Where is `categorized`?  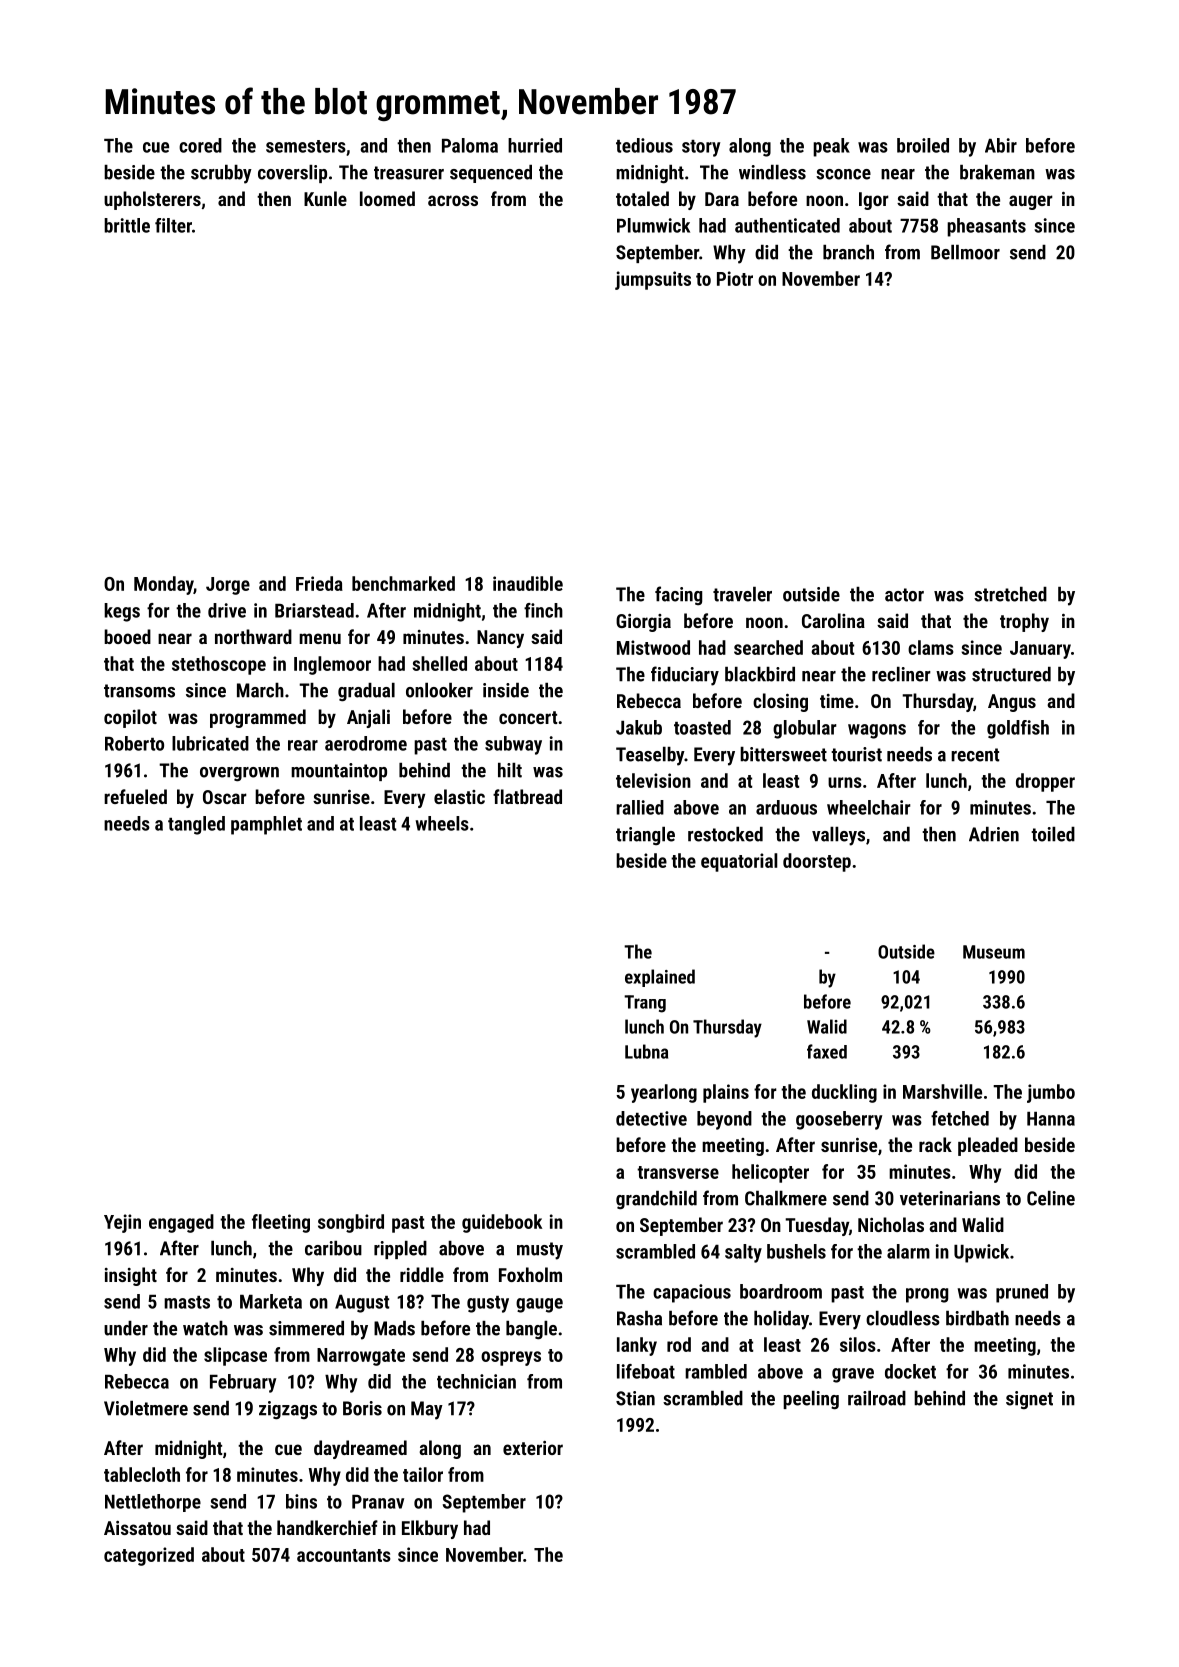
categorized is located at coordinates (149, 1556).
